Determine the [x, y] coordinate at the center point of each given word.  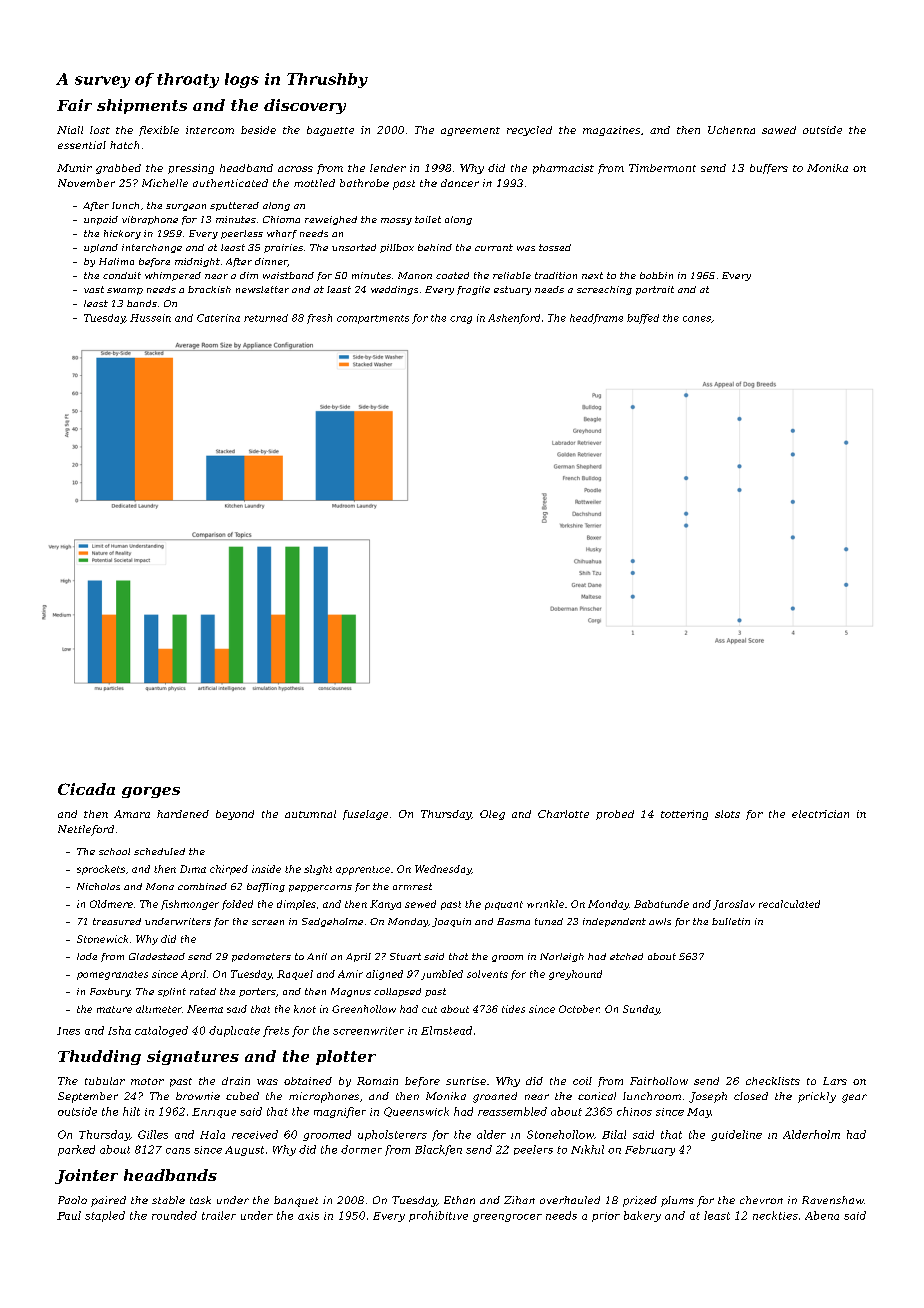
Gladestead [157, 956]
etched [626, 956]
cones [697, 319]
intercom [210, 130]
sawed [779, 130]
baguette [330, 131]
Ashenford [514, 319]
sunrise [466, 1081]
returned [266, 318]
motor [147, 1081]
